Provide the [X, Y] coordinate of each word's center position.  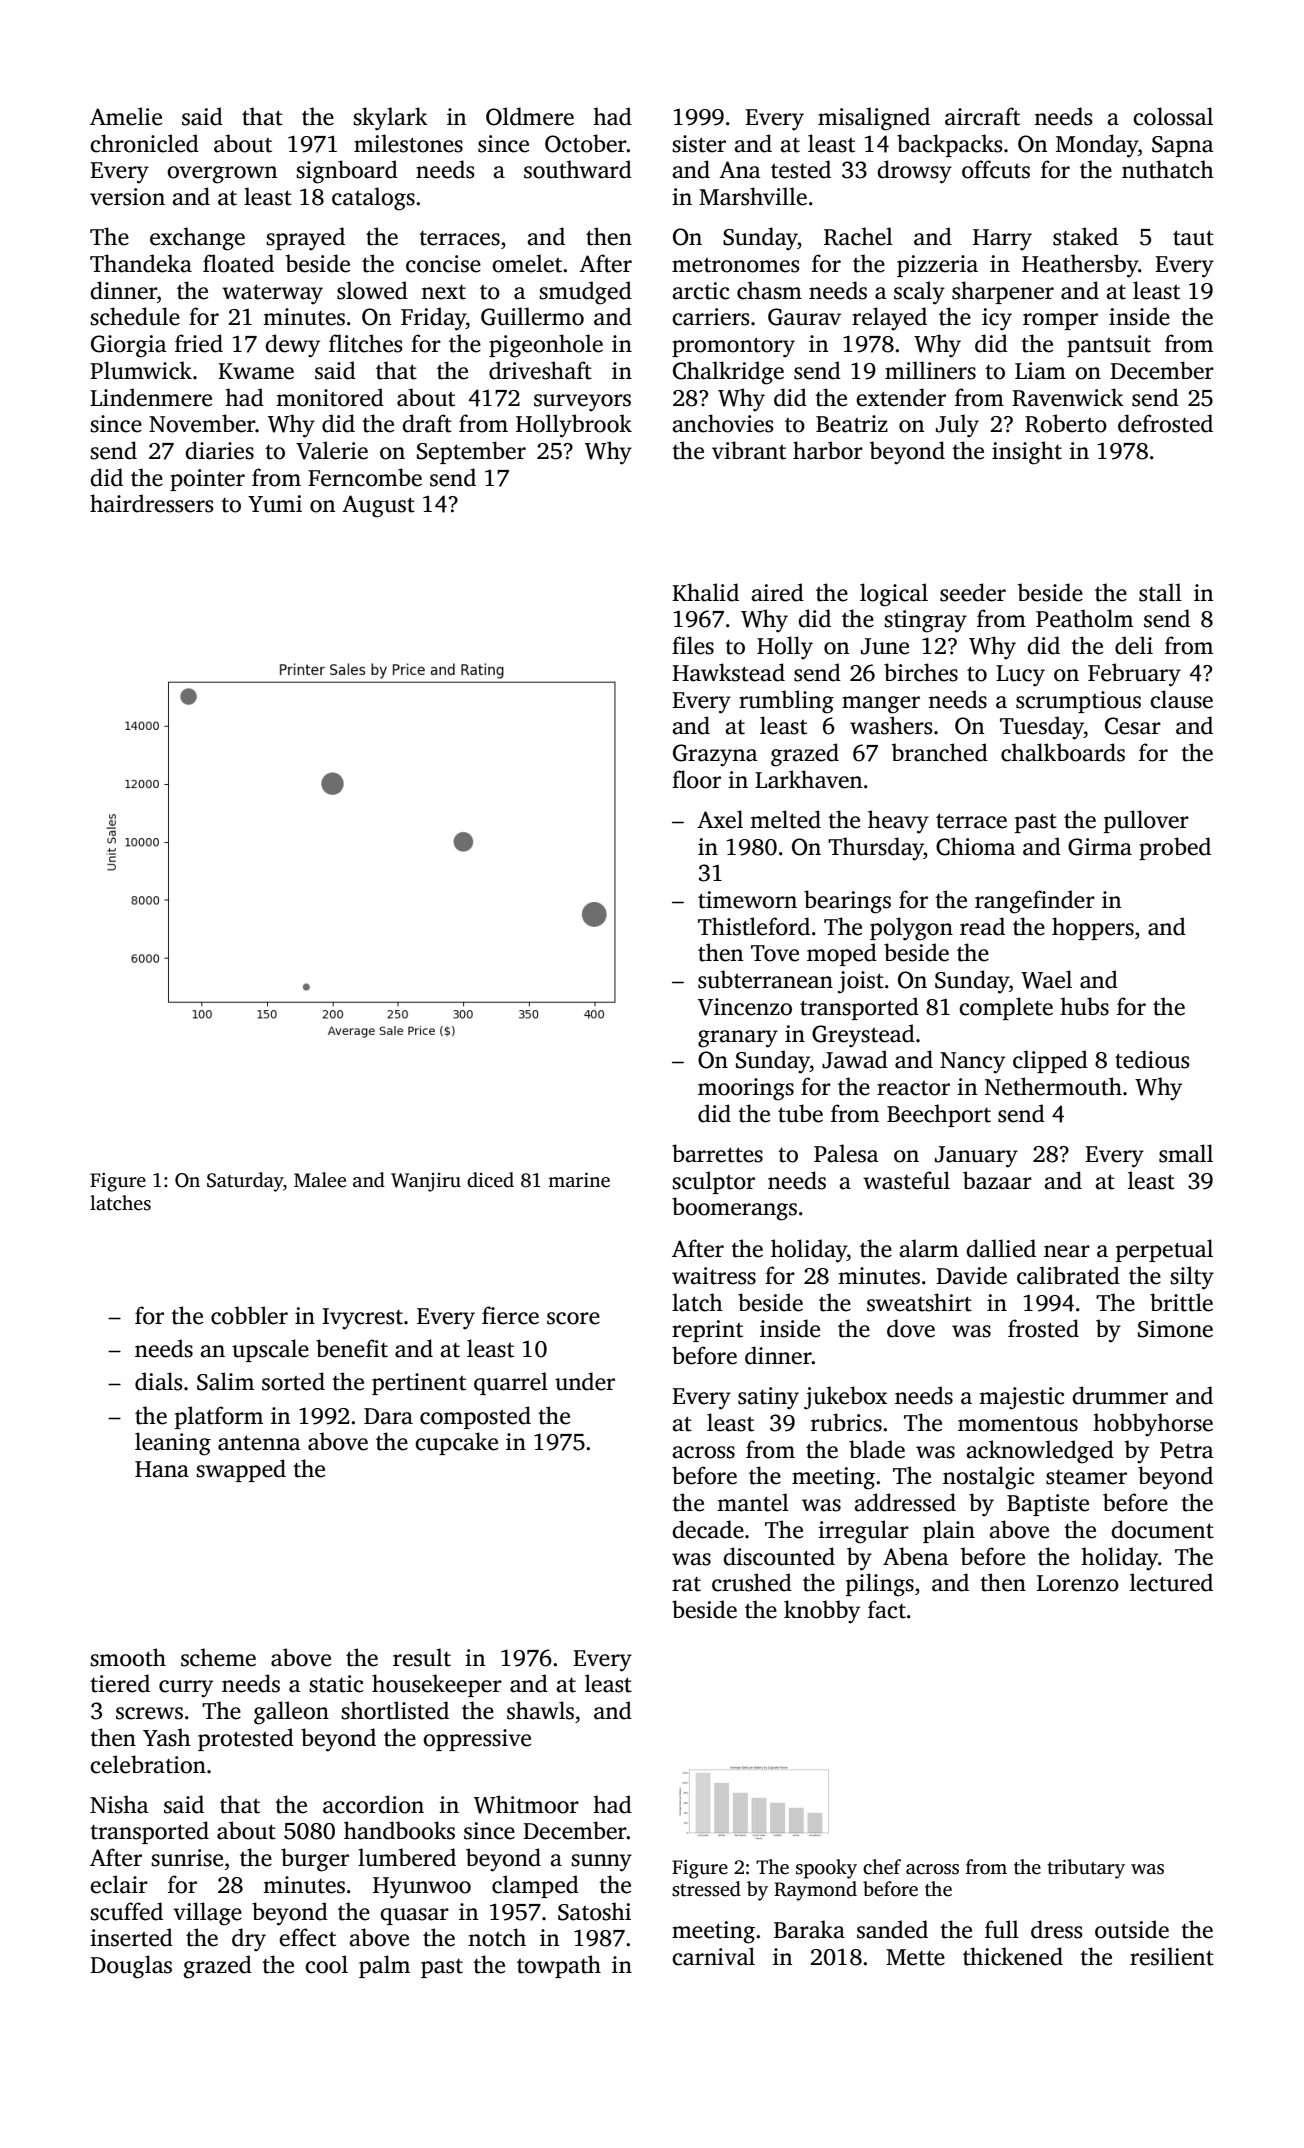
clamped [535, 1886]
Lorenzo [1078, 1583]
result [422, 1657]
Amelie [126, 116]
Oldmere [530, 116]
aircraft [982, 116]
